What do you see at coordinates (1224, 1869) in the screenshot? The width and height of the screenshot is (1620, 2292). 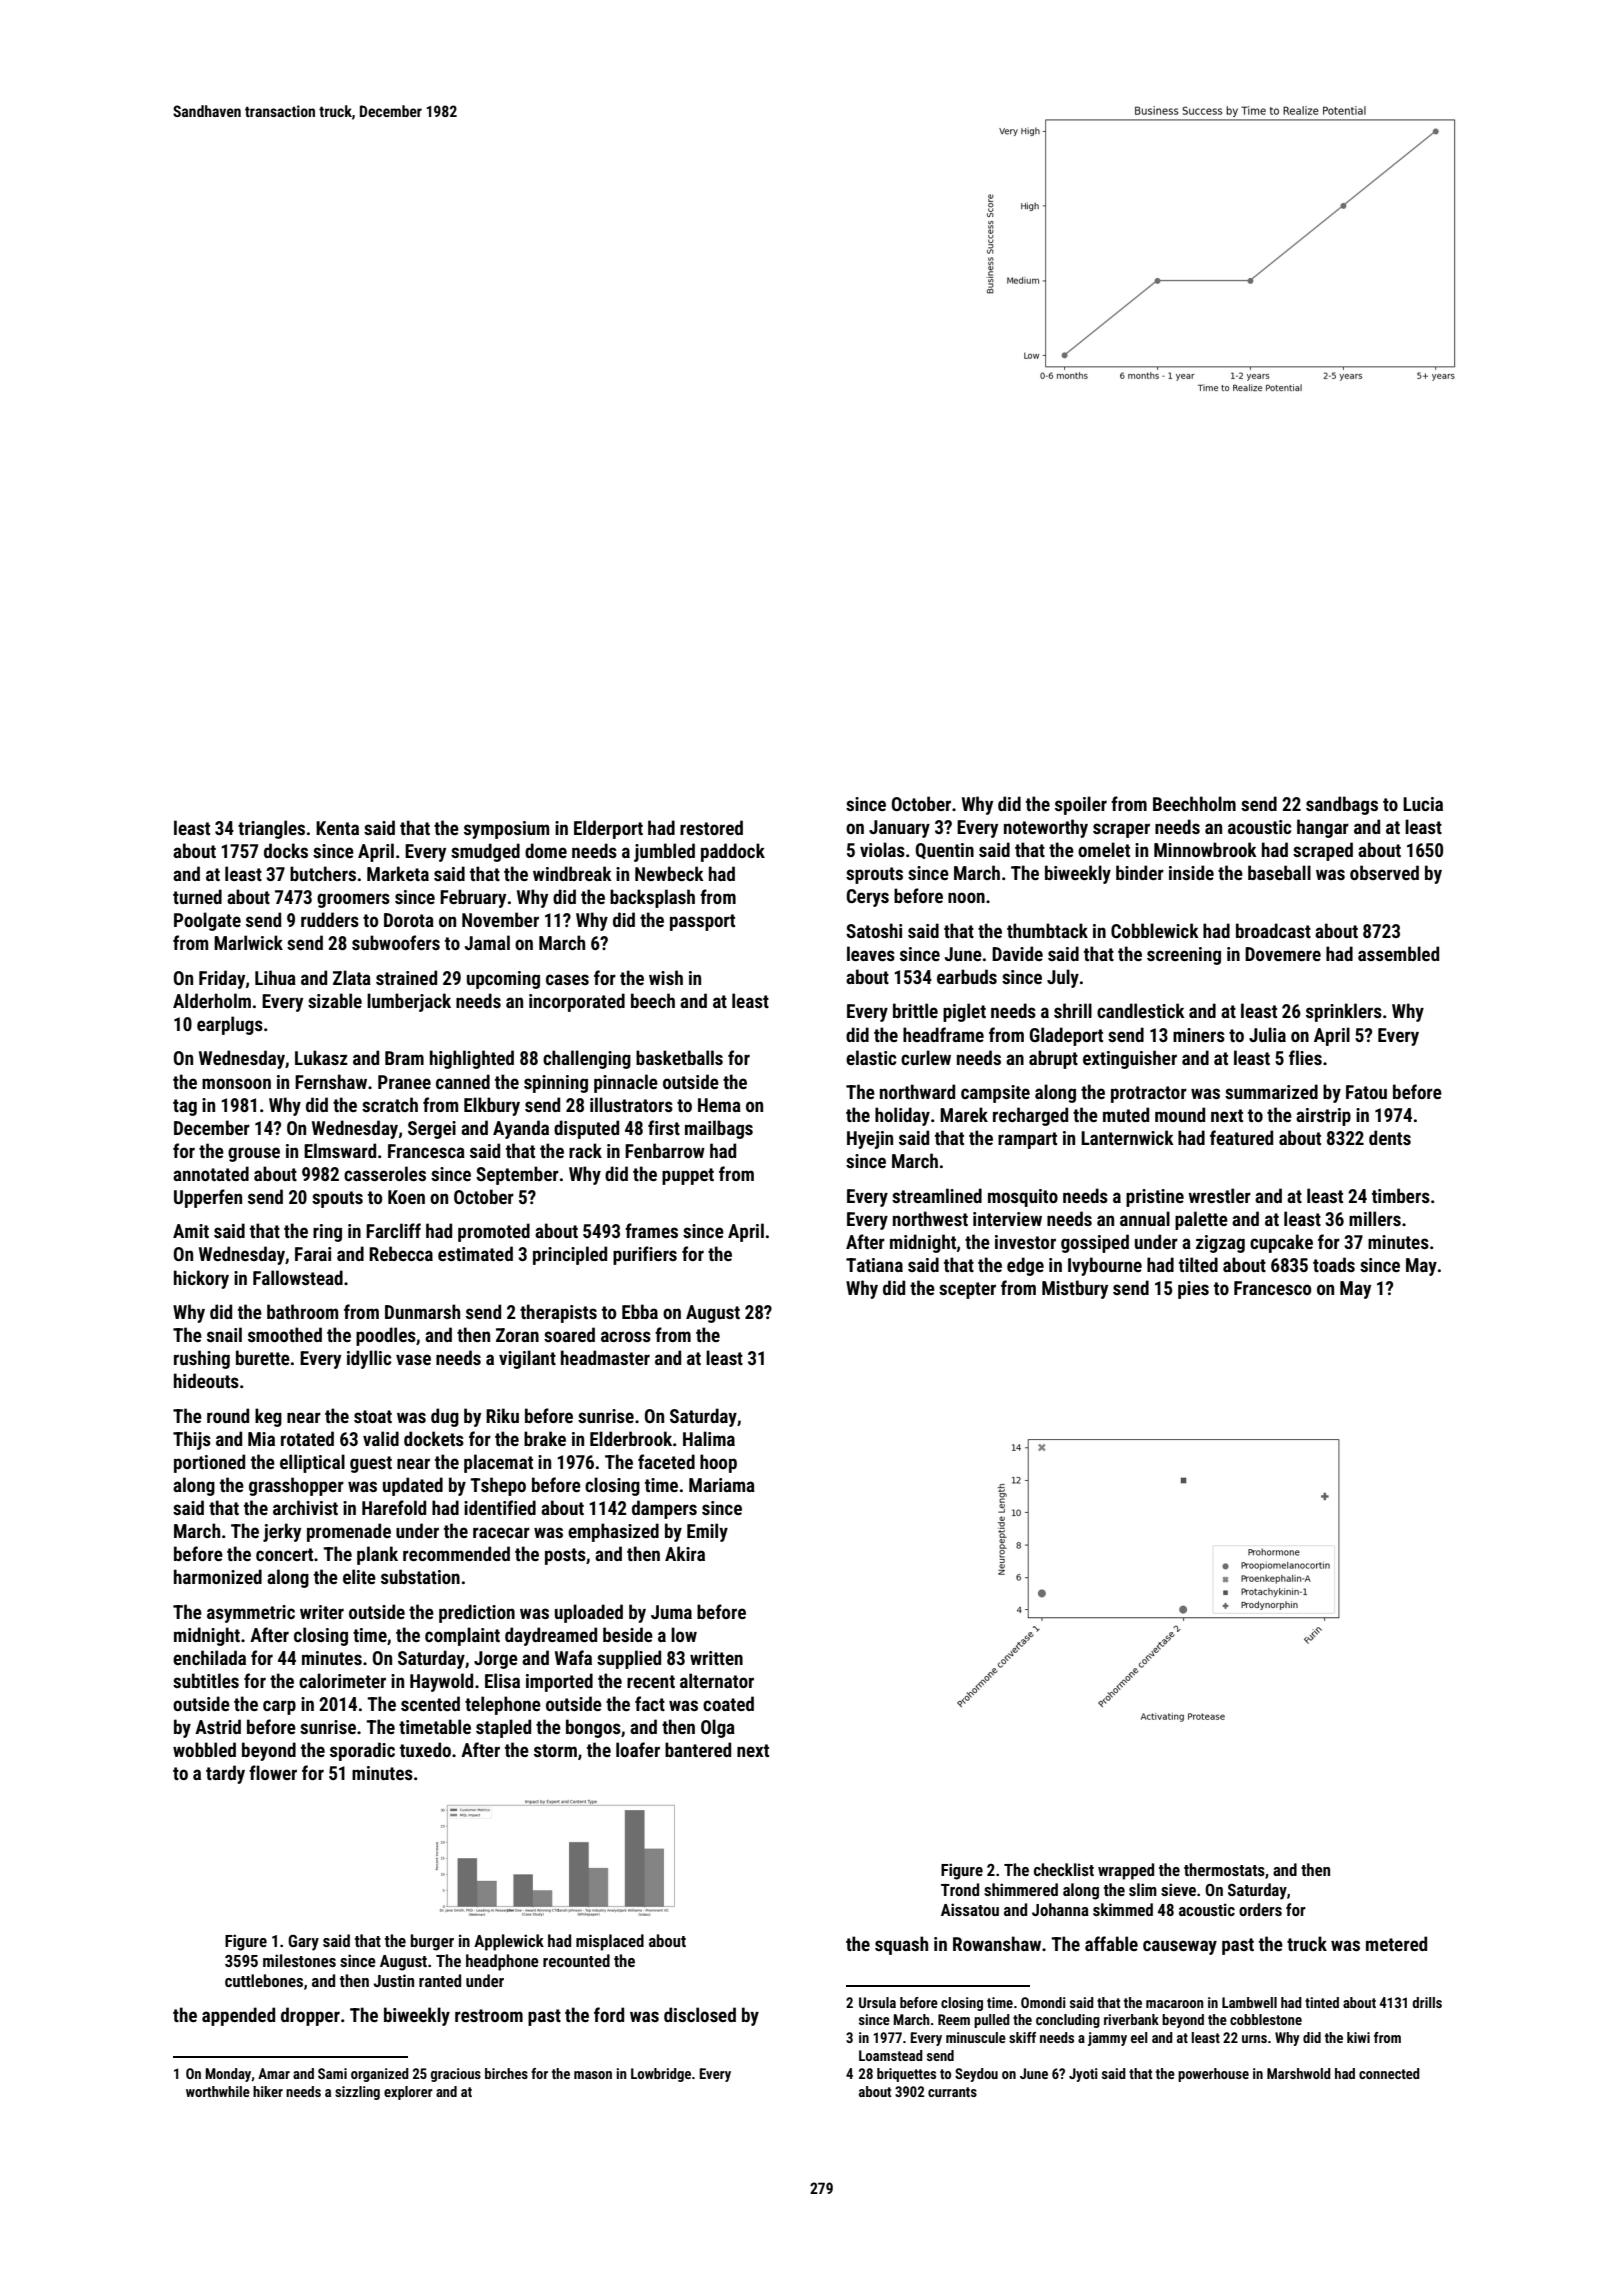 I see `thermostats` at bounding box center [1224, 1869].
